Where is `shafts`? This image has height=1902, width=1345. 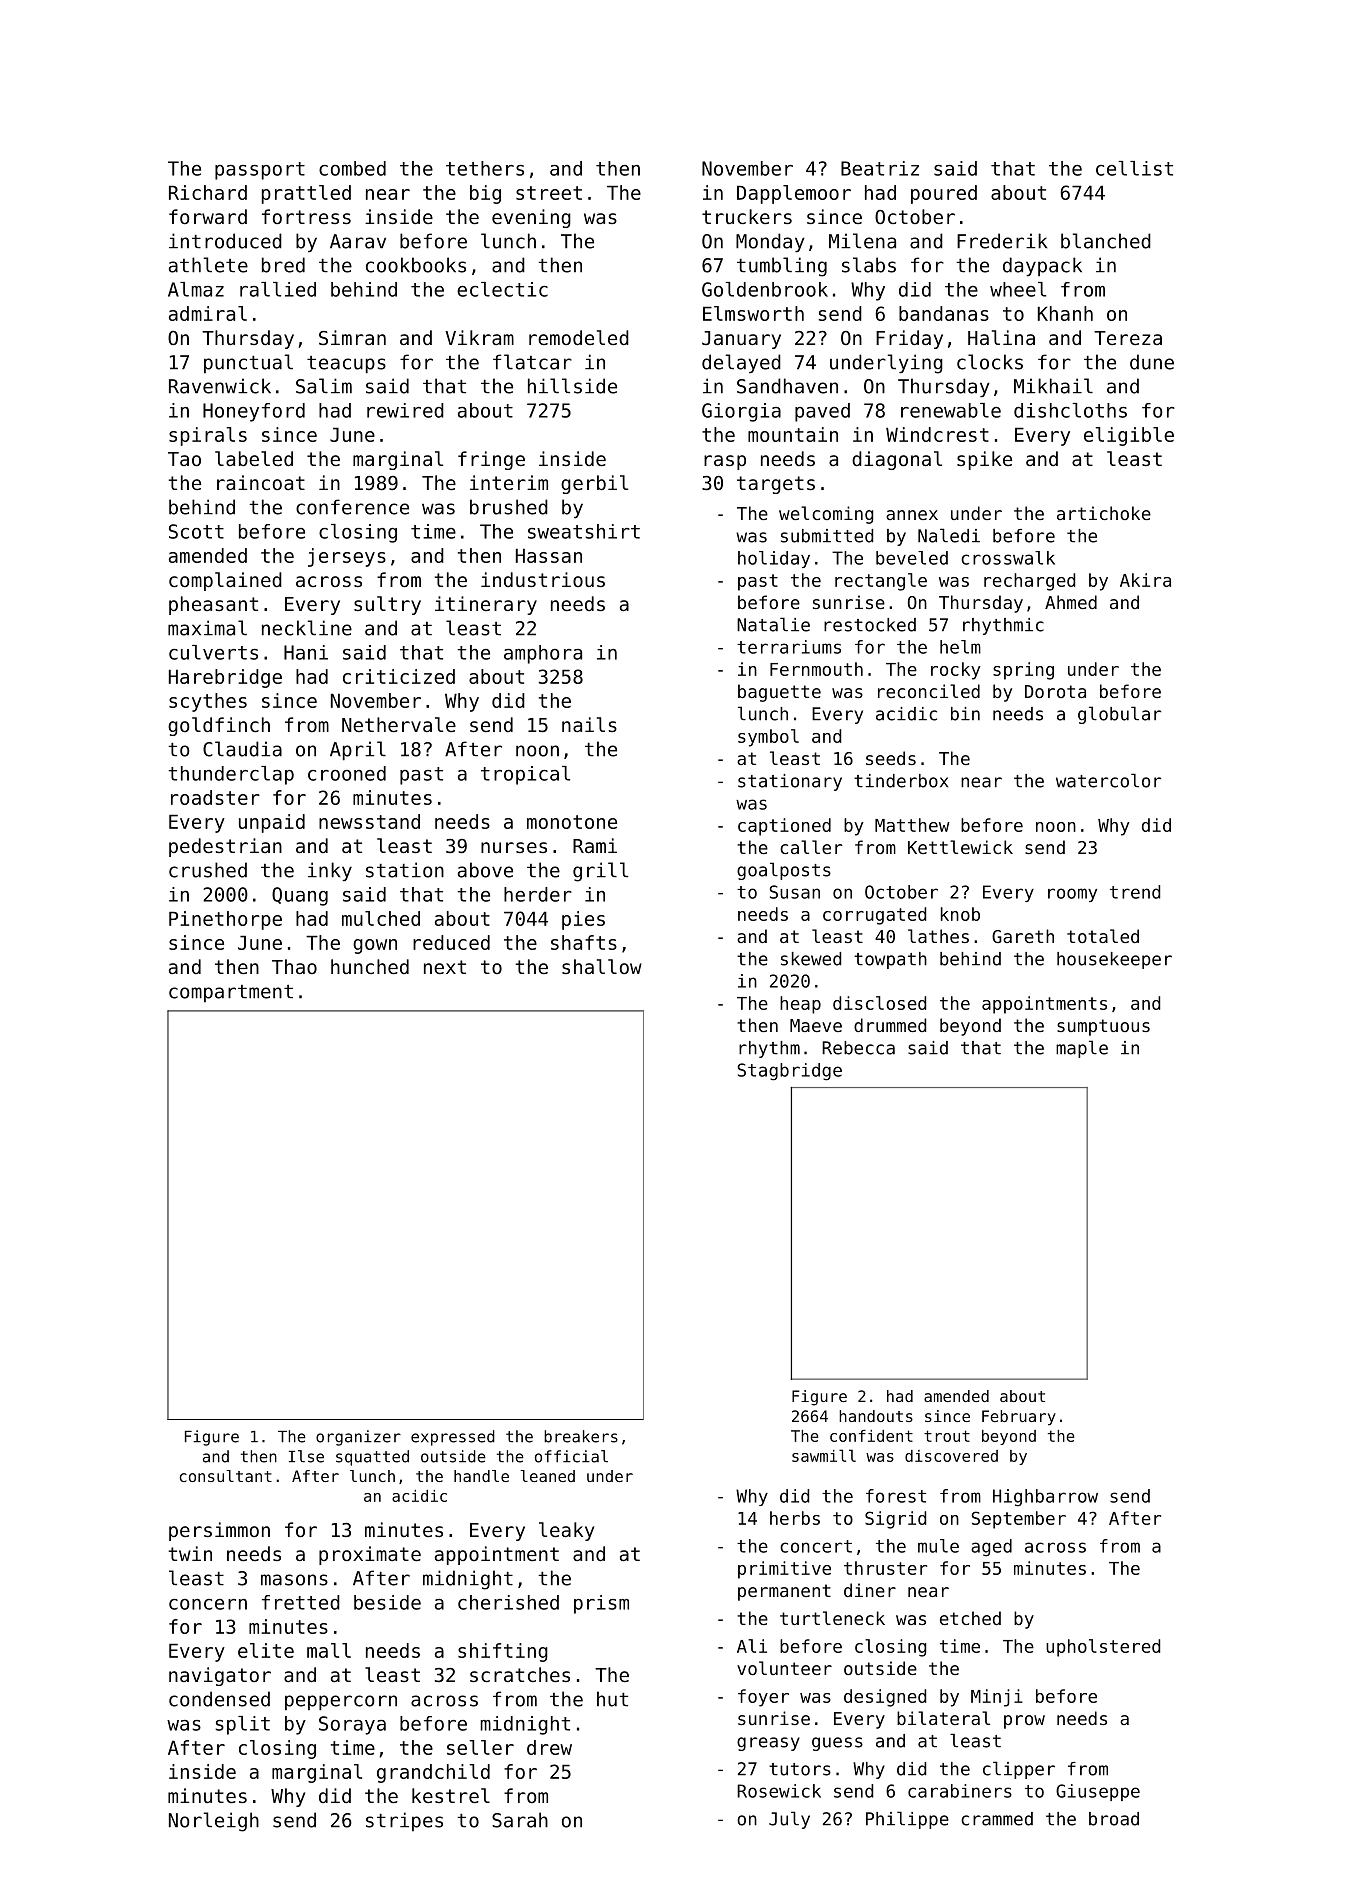
shafts is located at coordinates (584, 942).
